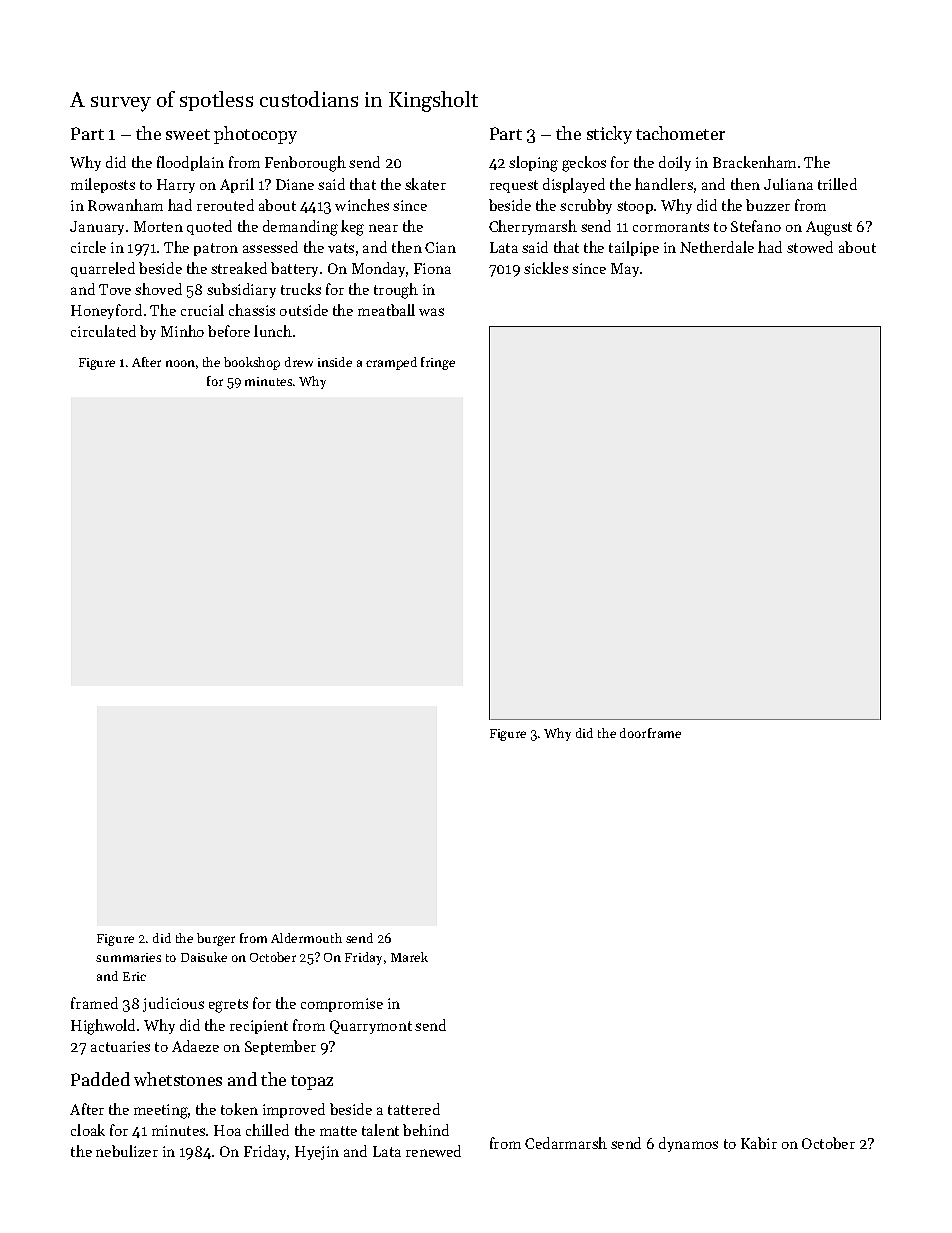 The width and height of the screenshot is (952, 1233). What do you see at coordinates (650, 733) in the screenshot?
I see `doorframe` at bounding box center [650, 733].
